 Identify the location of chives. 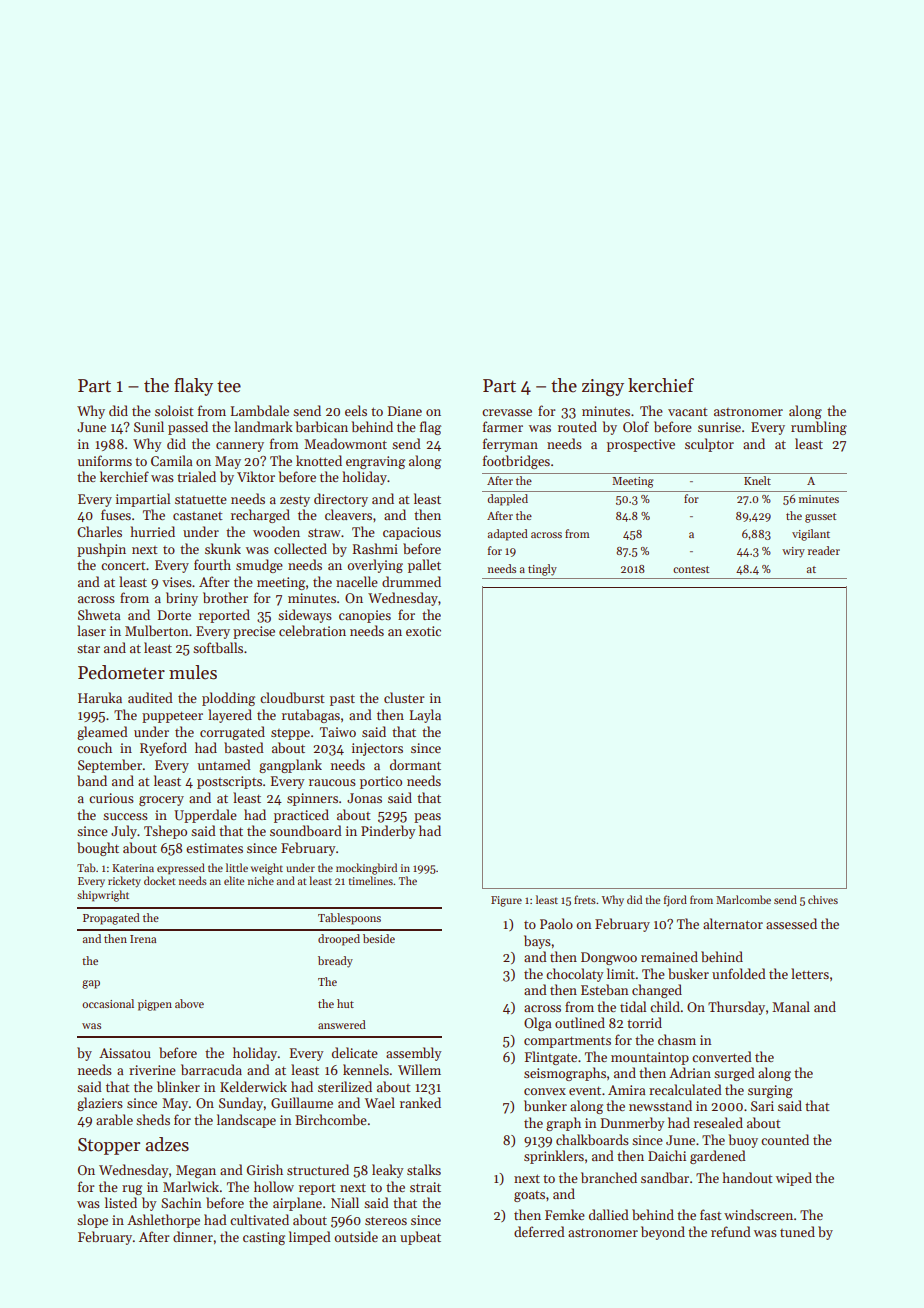
(823, 899).
